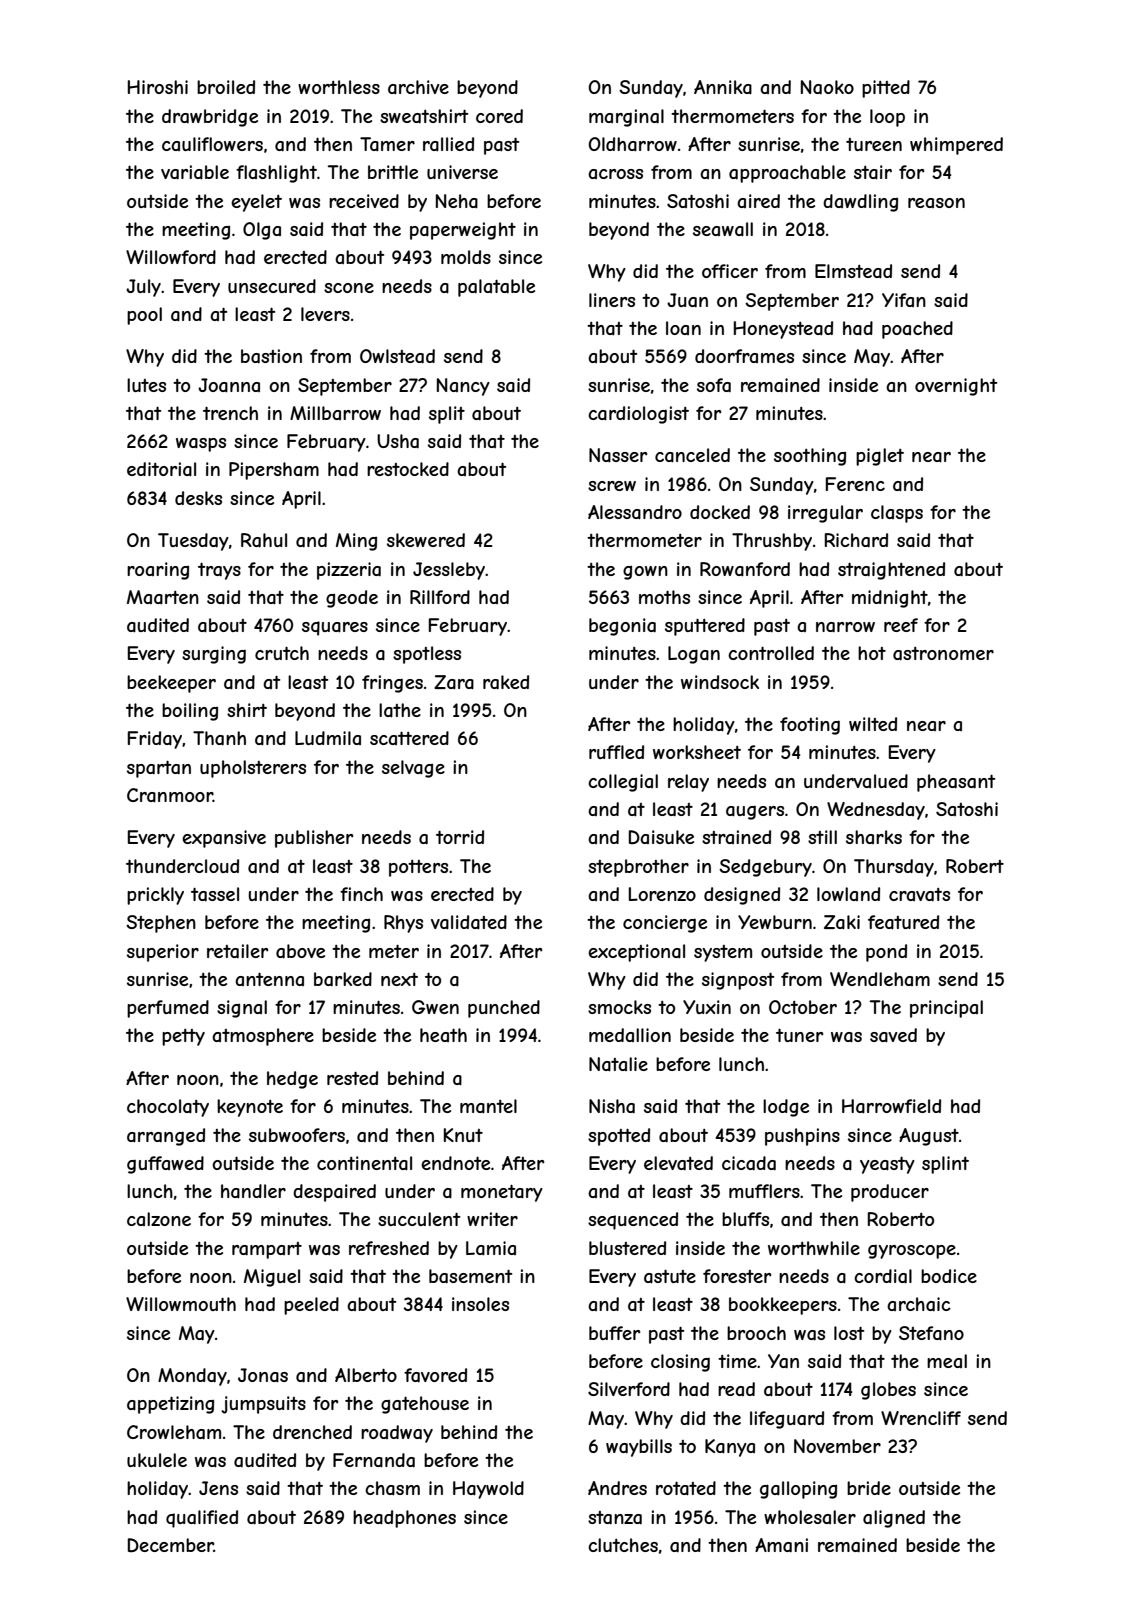 This screenshot has height=1606, width=1135. Describe the element at coordinates (159, 1219) in the screenshot. I see `calzone` at that location.
